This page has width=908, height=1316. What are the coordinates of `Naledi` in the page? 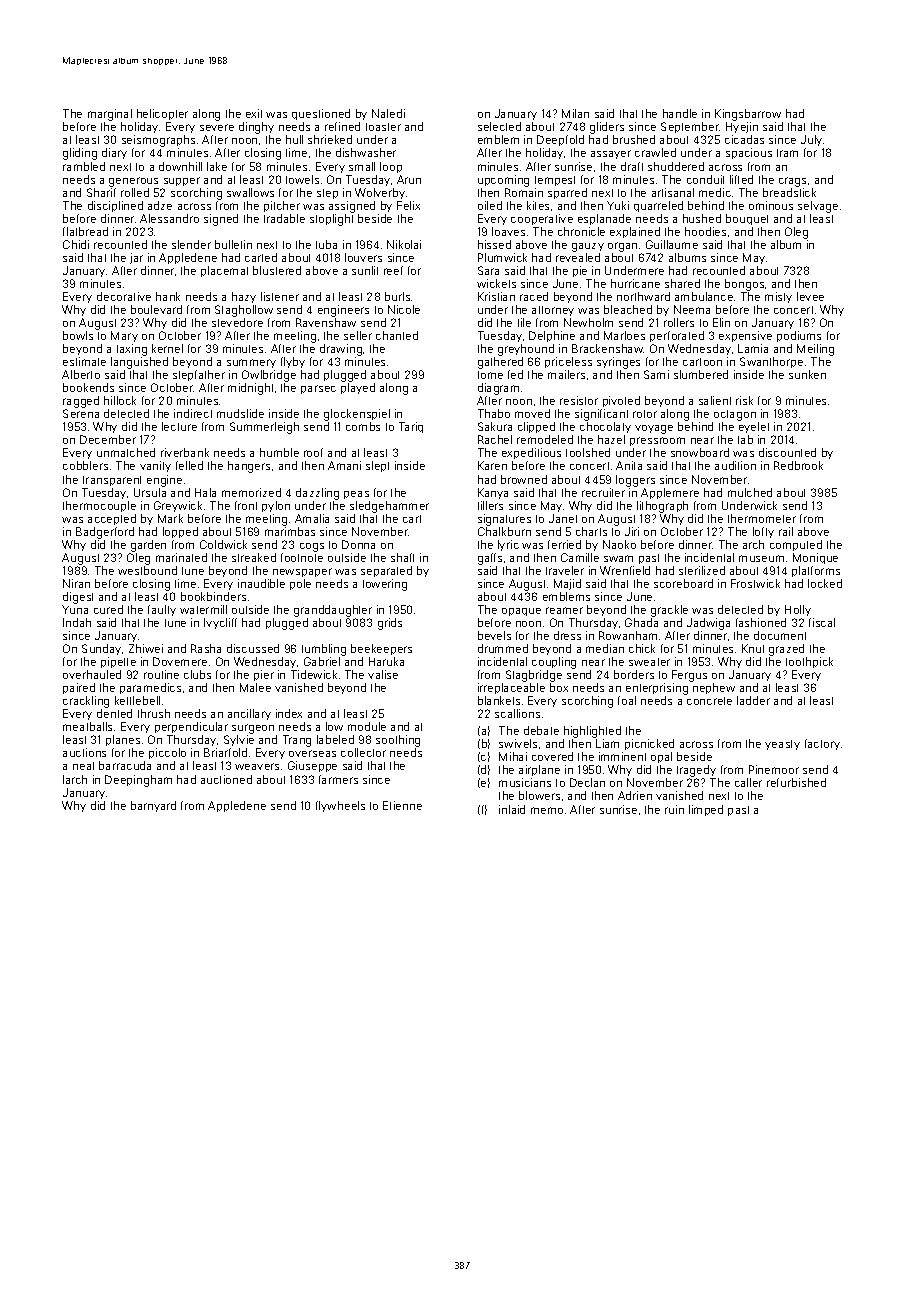 It's located at (388, 113).
